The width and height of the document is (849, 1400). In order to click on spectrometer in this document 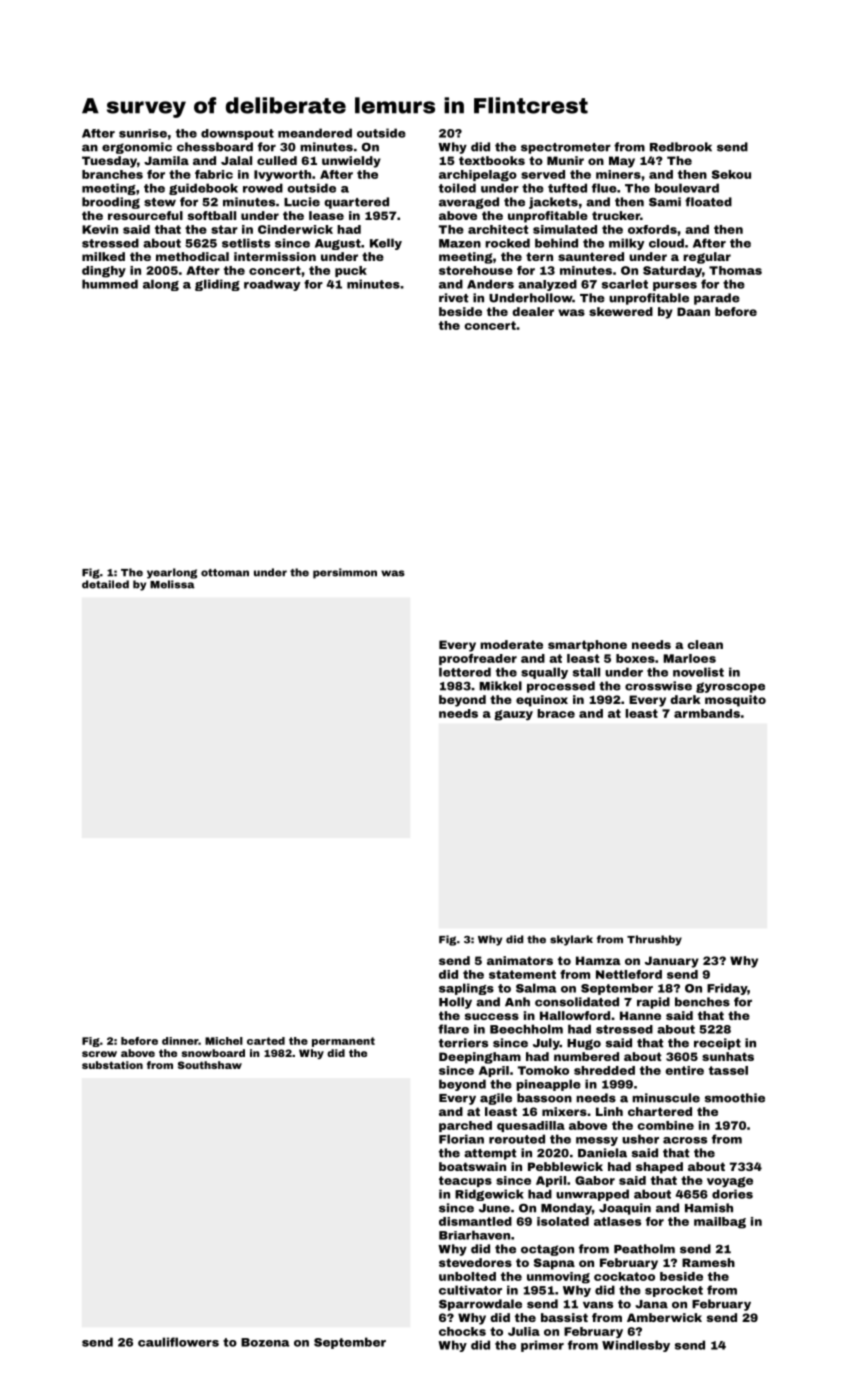, I will do `click(566, 148)`.
